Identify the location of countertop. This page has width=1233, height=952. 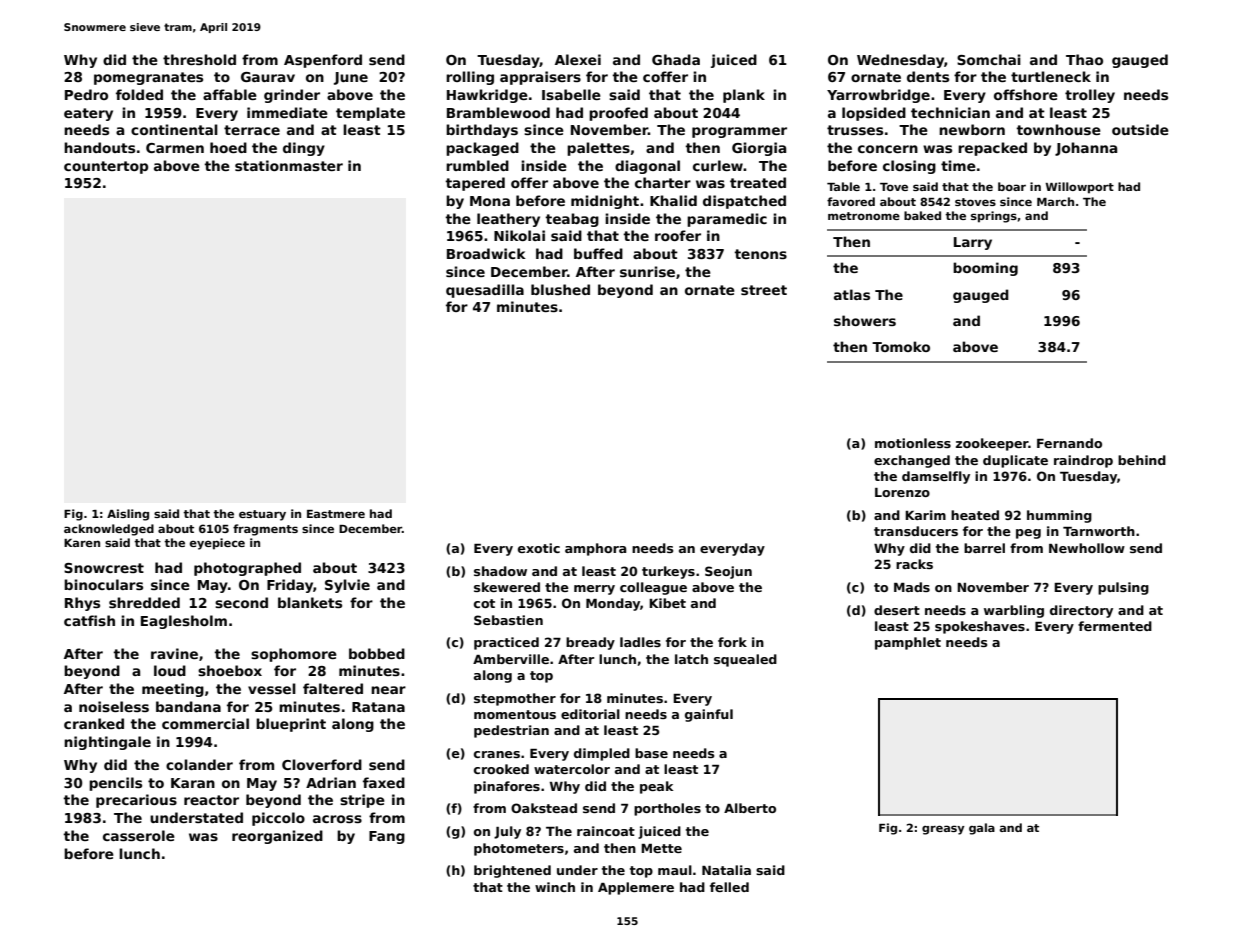
(106, 167).
